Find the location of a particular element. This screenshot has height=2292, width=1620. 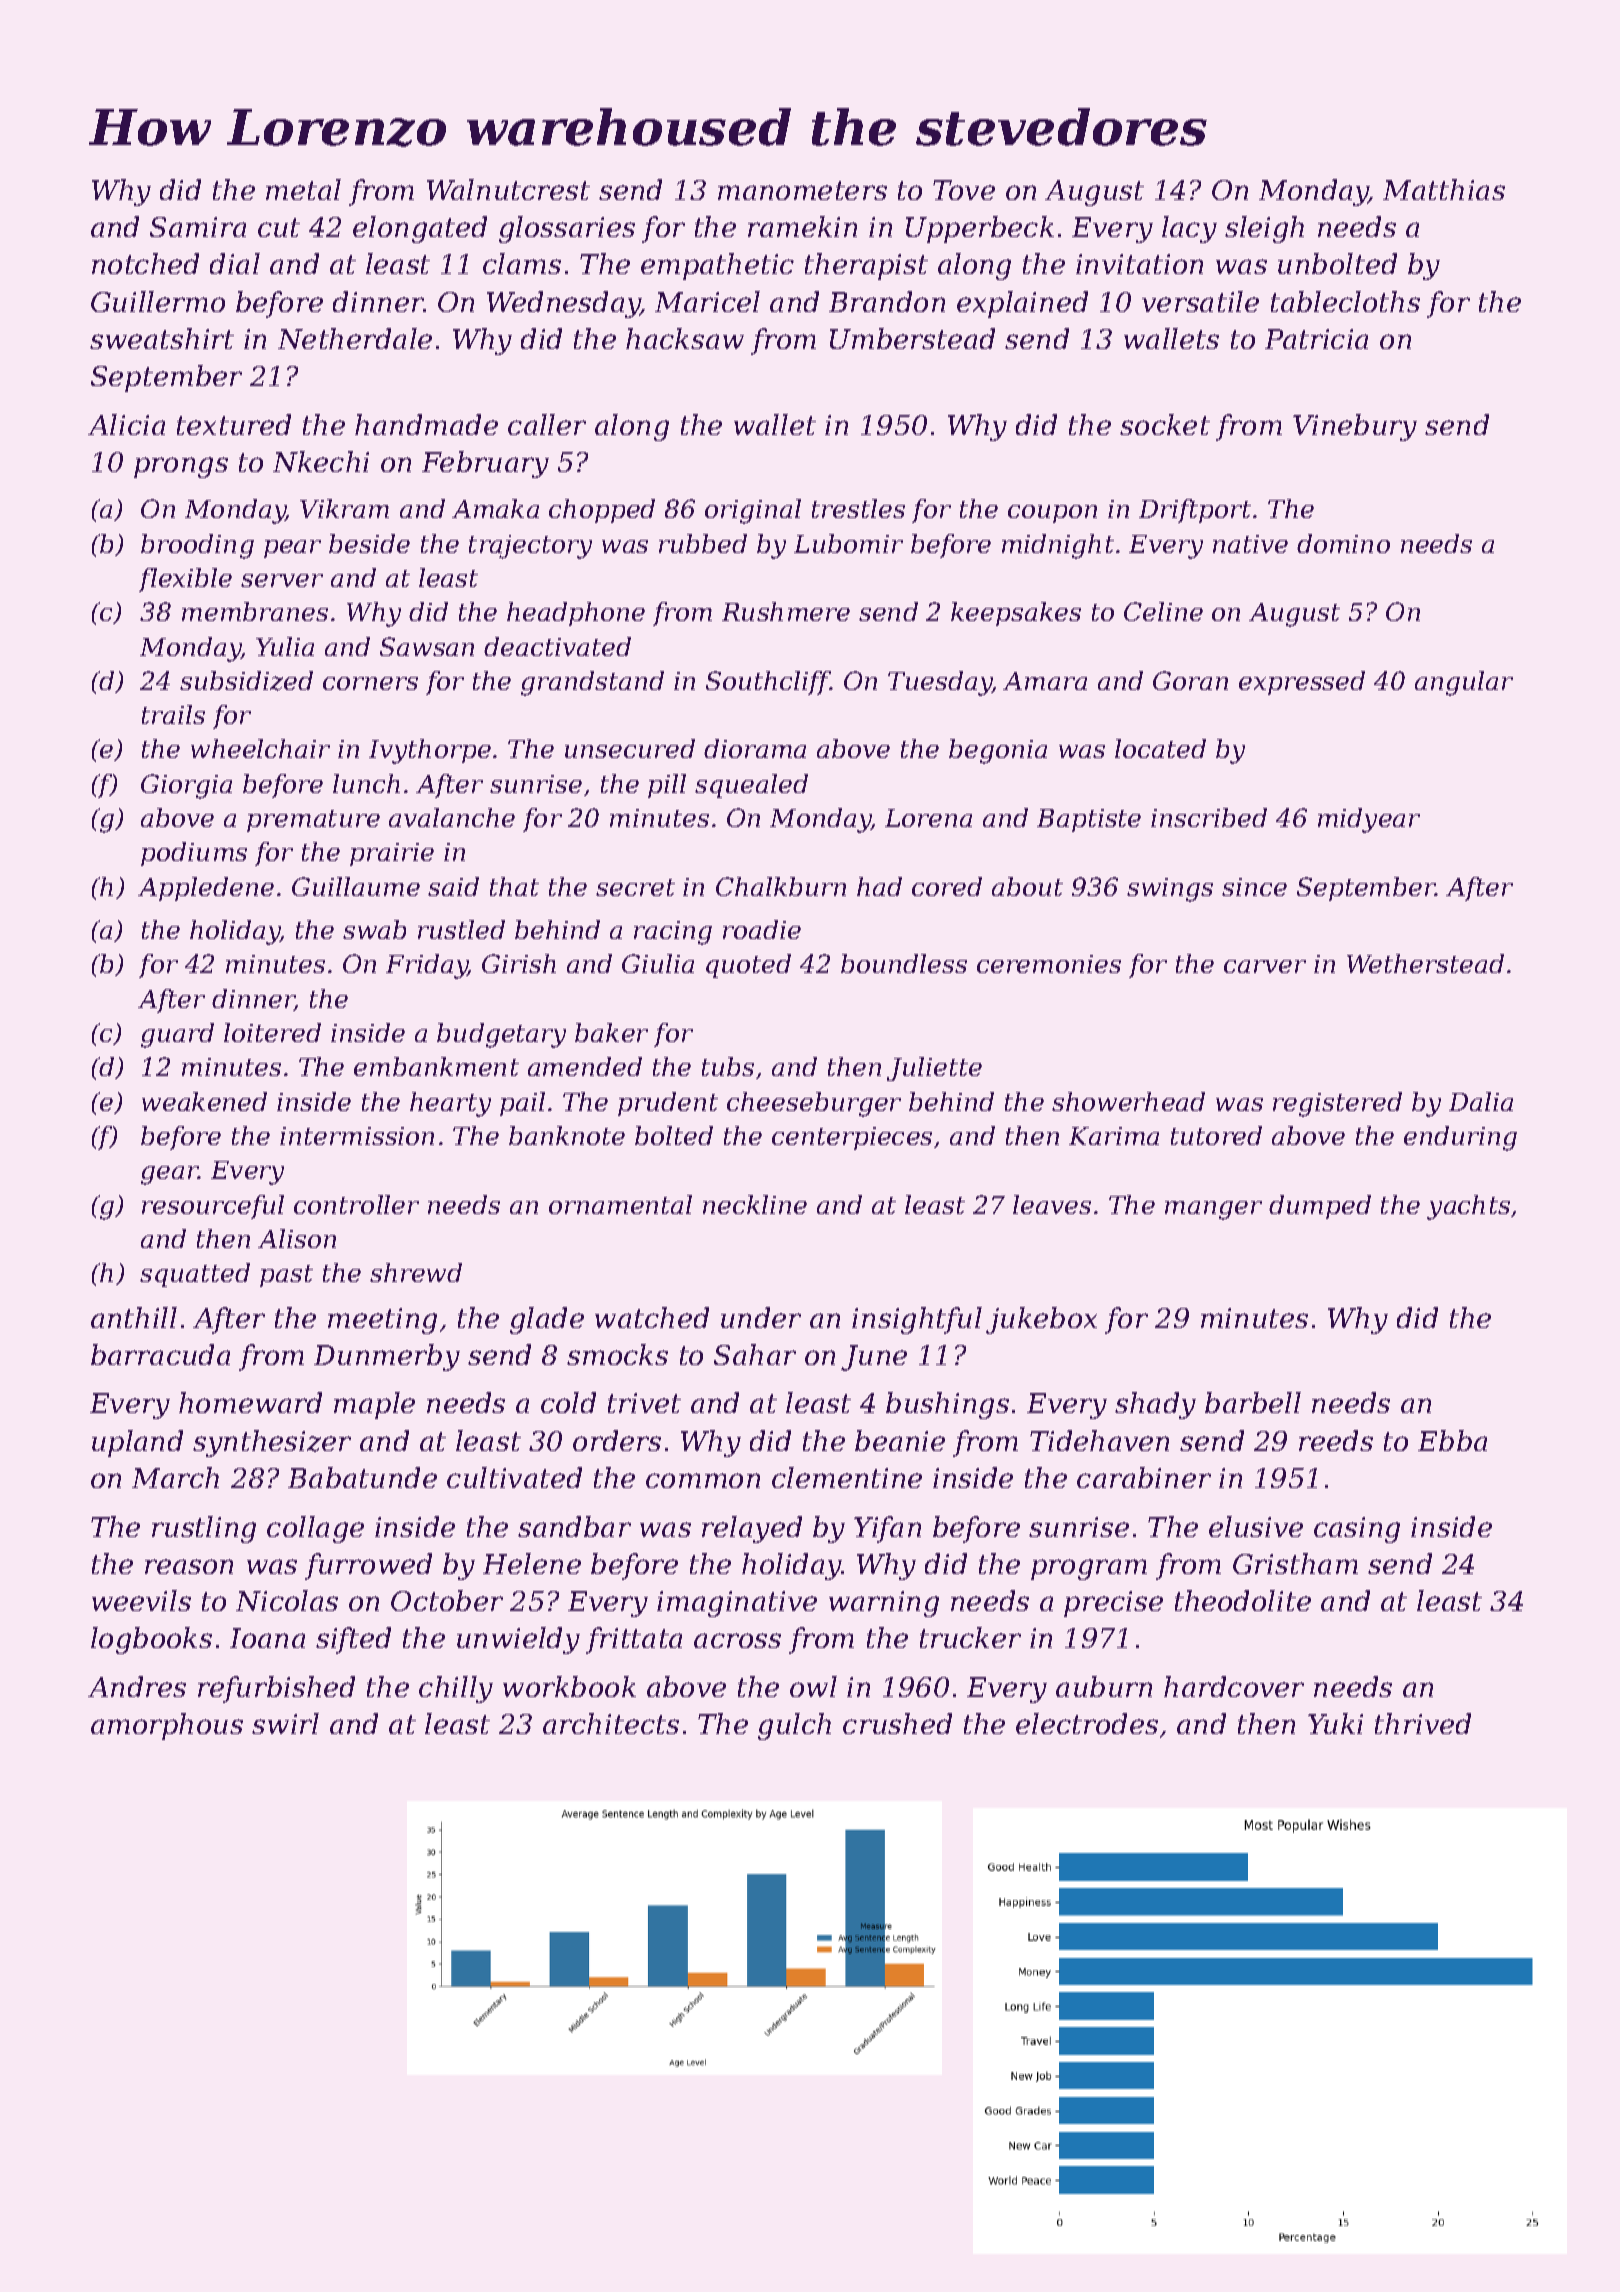

casing is located at coordinates (1357, 1530).
